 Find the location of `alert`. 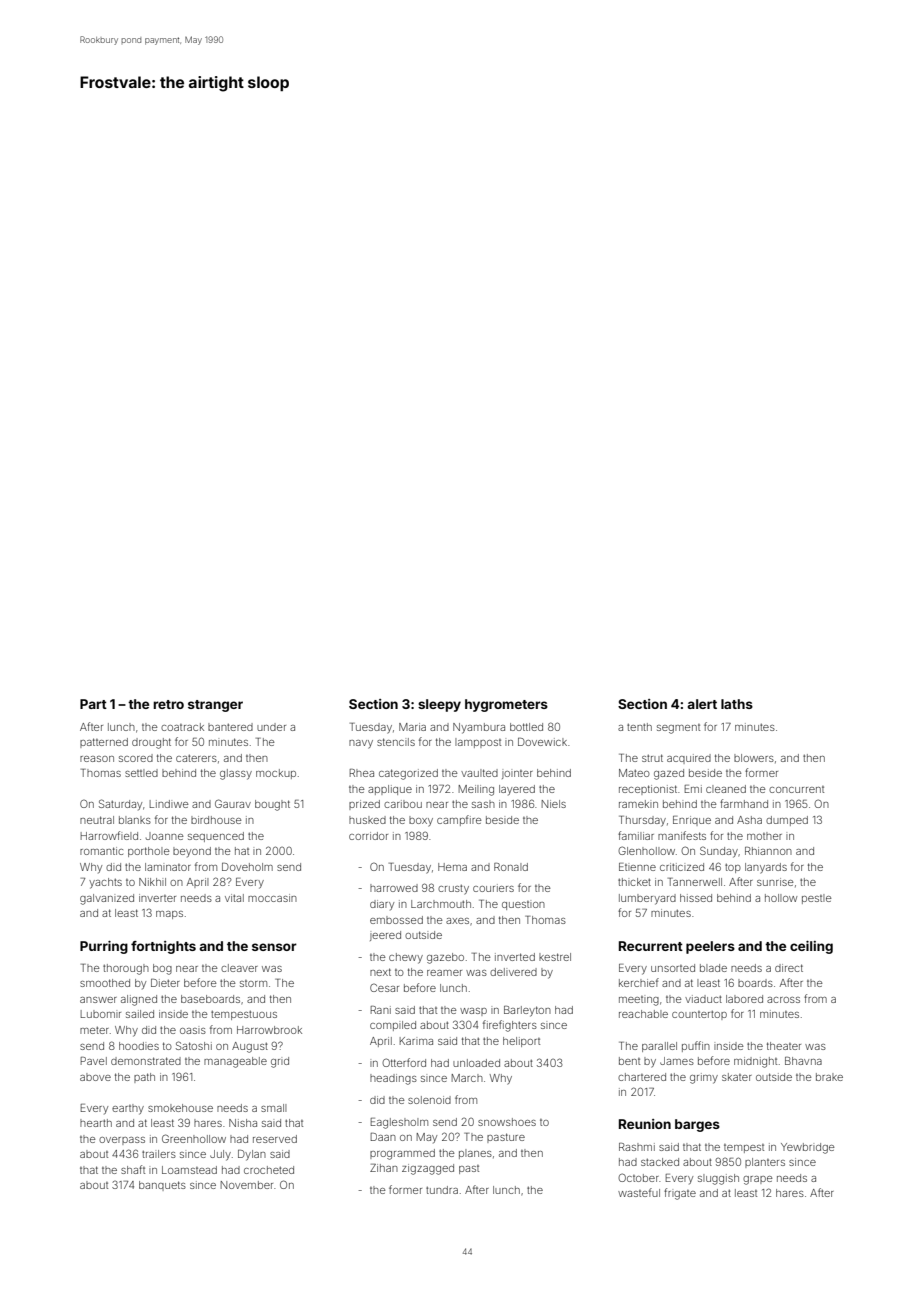

alert is located at coordinates (702, 704).
